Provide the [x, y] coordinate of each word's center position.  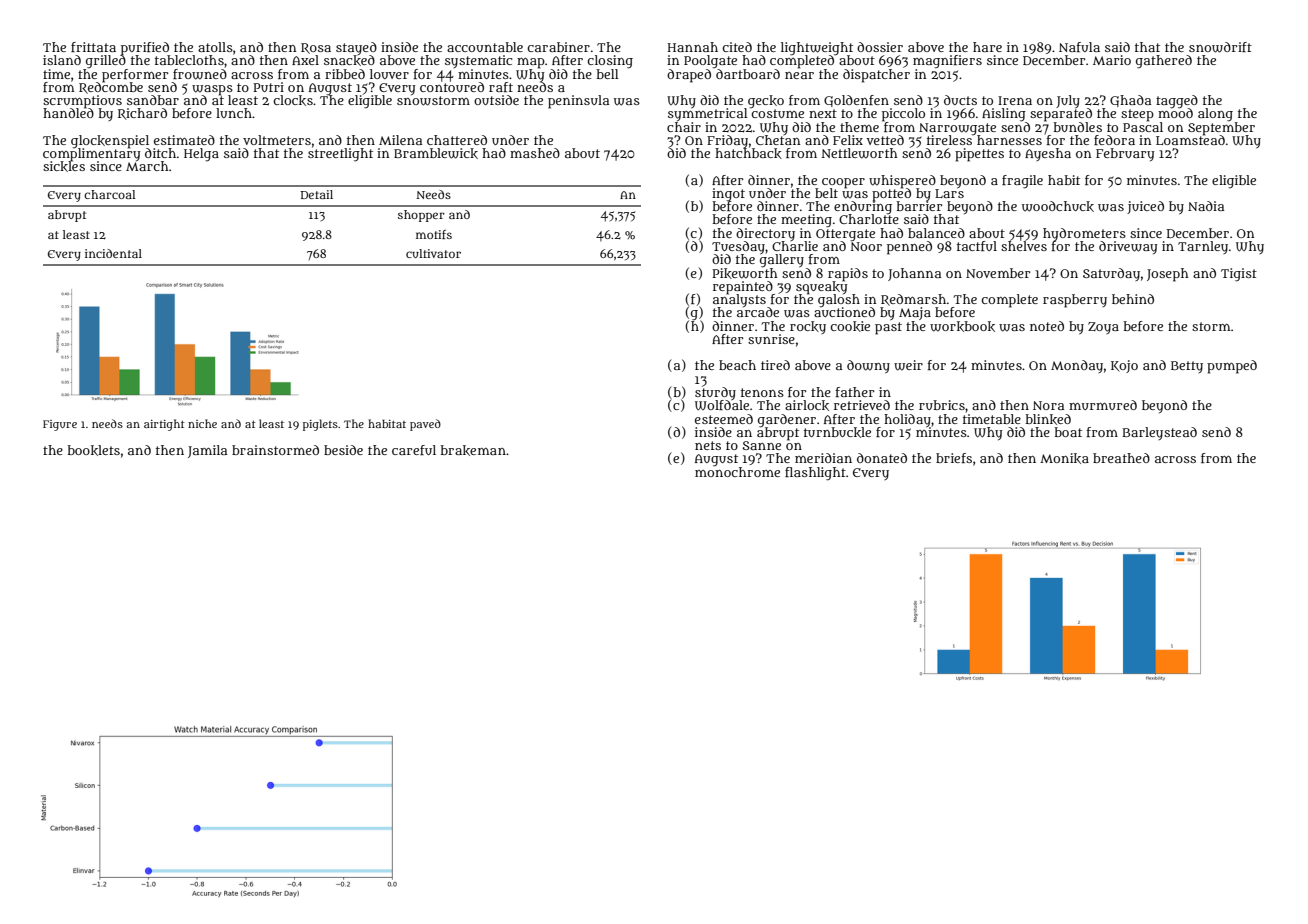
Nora [1048, 405]
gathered [1164, 62]
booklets [93, 450]
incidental [113, 253]
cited [737, 47]
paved [425, 425]
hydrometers [1084, 234]
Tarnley [1203, 247]
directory [765, 234]
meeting [806, 221]
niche [202, 423]
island [62, 60]
